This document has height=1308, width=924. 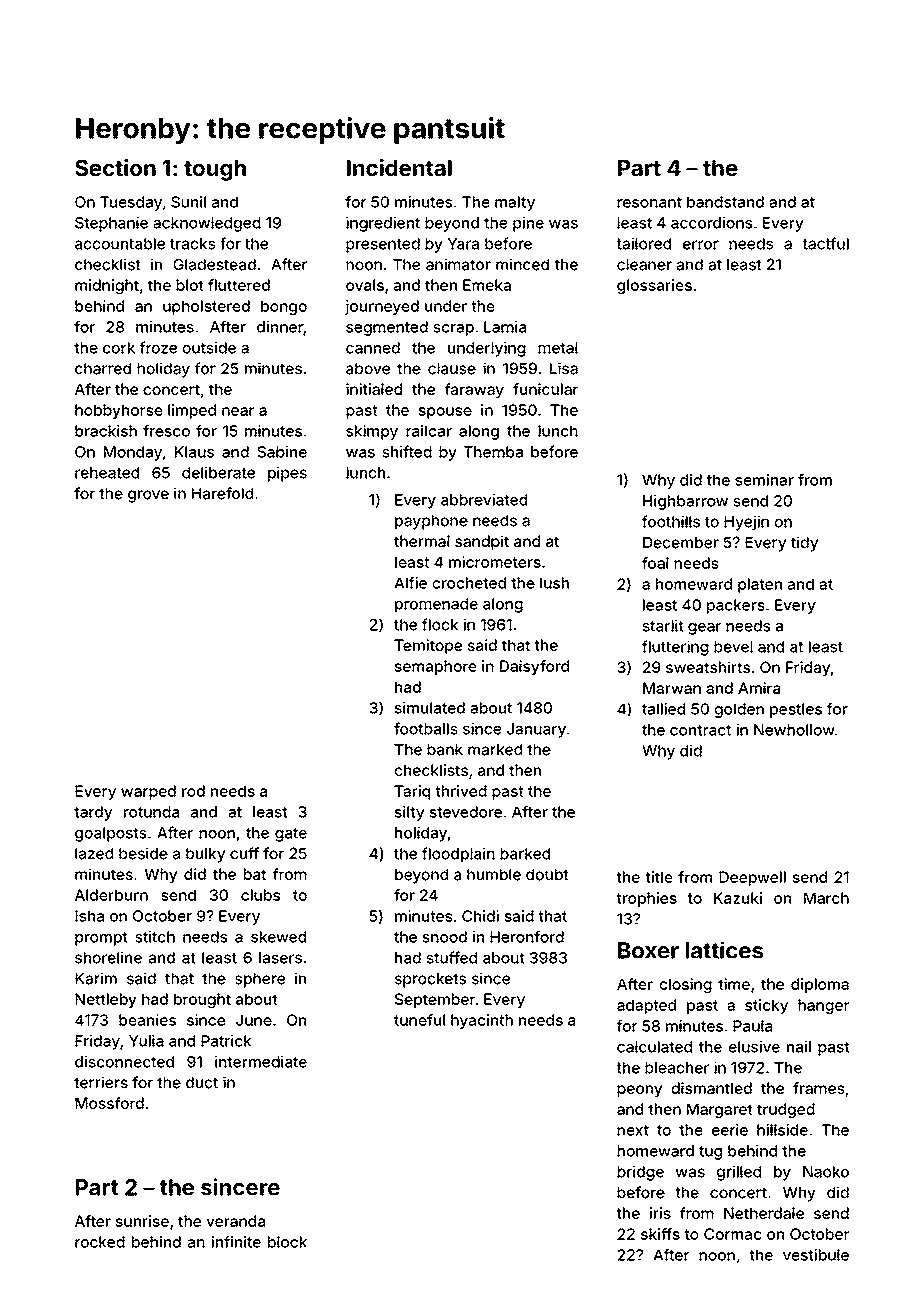 I want to click on tuneful, so click(x=419, y=1020).
